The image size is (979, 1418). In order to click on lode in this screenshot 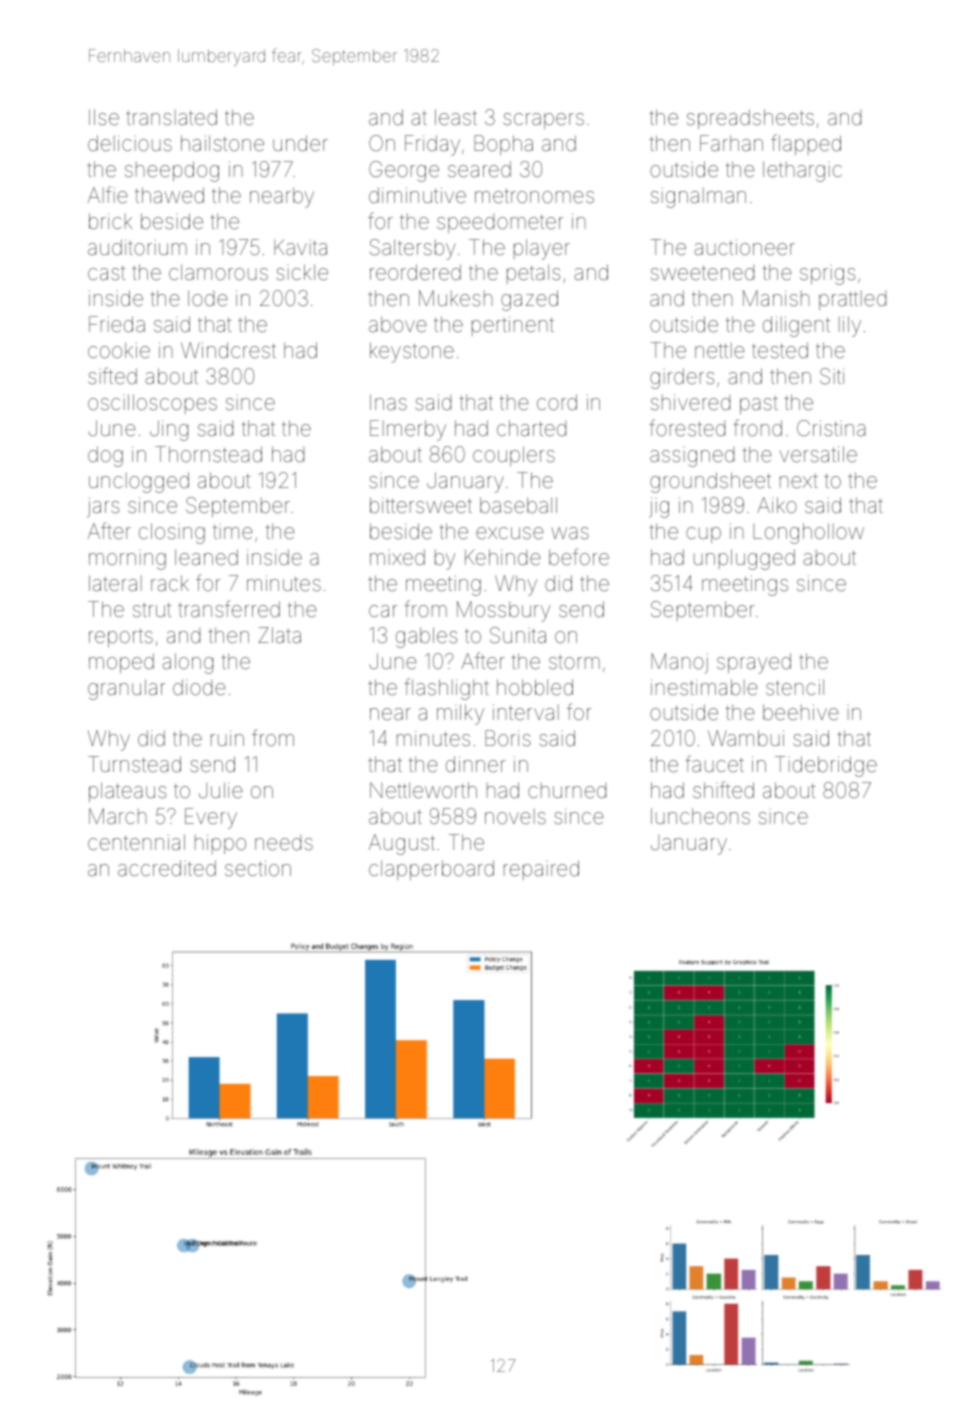, I will do `click(208, 298)`.
